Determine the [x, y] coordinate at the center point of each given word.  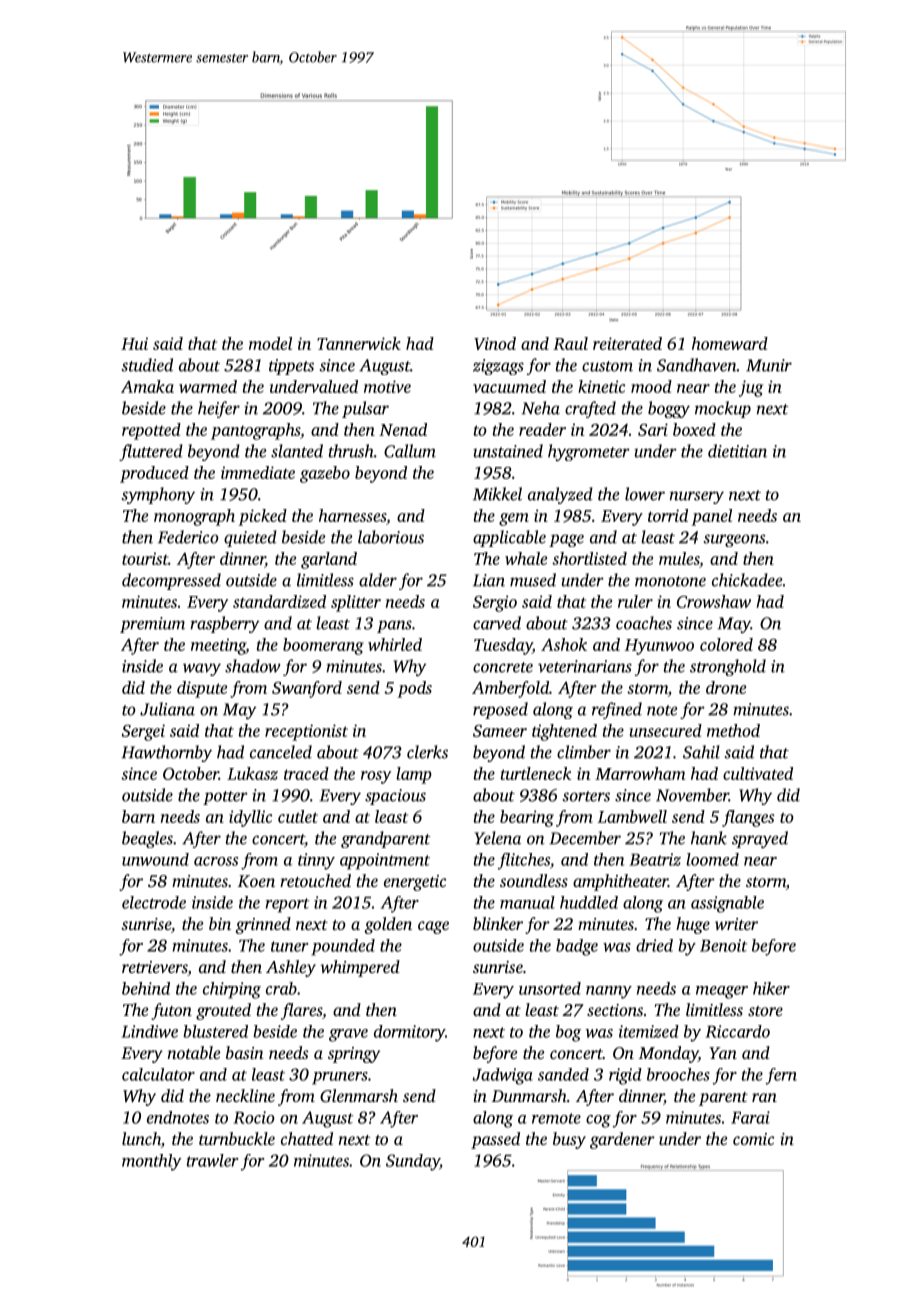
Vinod [495, 343]
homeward [730, 343]
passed [495, 1140]
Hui [134, 343]
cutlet [298, 816]
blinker [498, 923]
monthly [151, 1162]
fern [781, 1076]
